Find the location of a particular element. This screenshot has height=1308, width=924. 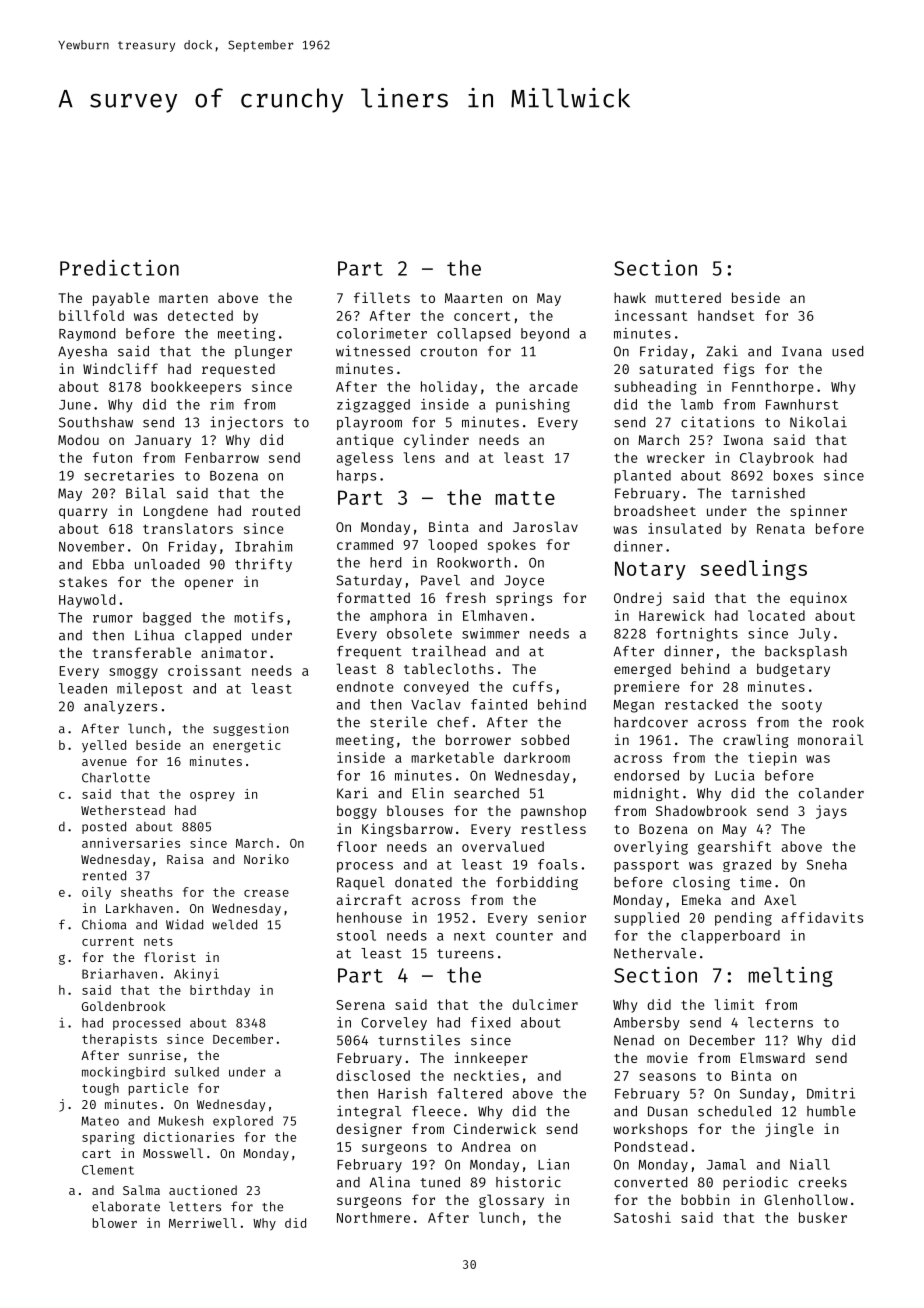

lecterns is located at coordinates (780, 1022).
